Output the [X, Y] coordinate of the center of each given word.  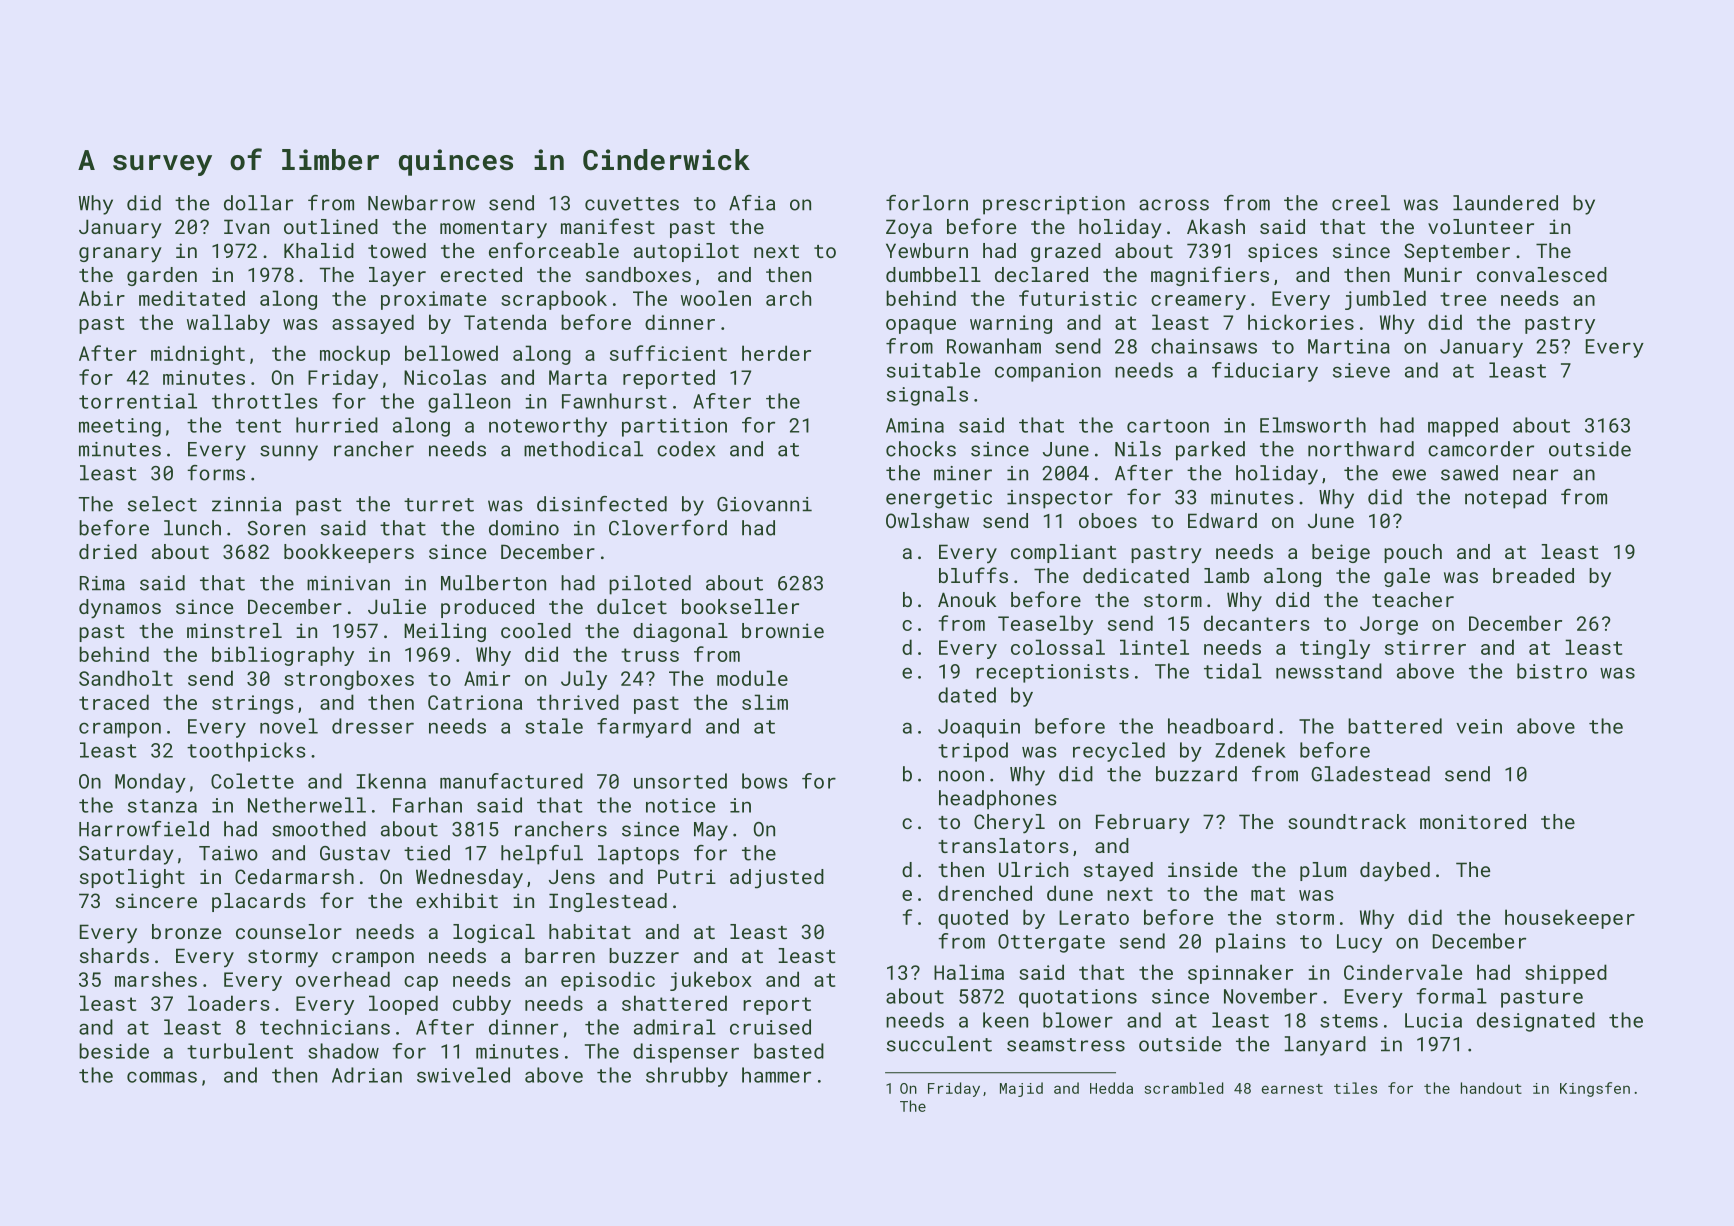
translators [1003, 845]
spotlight [132, 878]
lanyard [1325, 1046]
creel [1361, 203]
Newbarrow [421, 203]
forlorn [927, 203]
